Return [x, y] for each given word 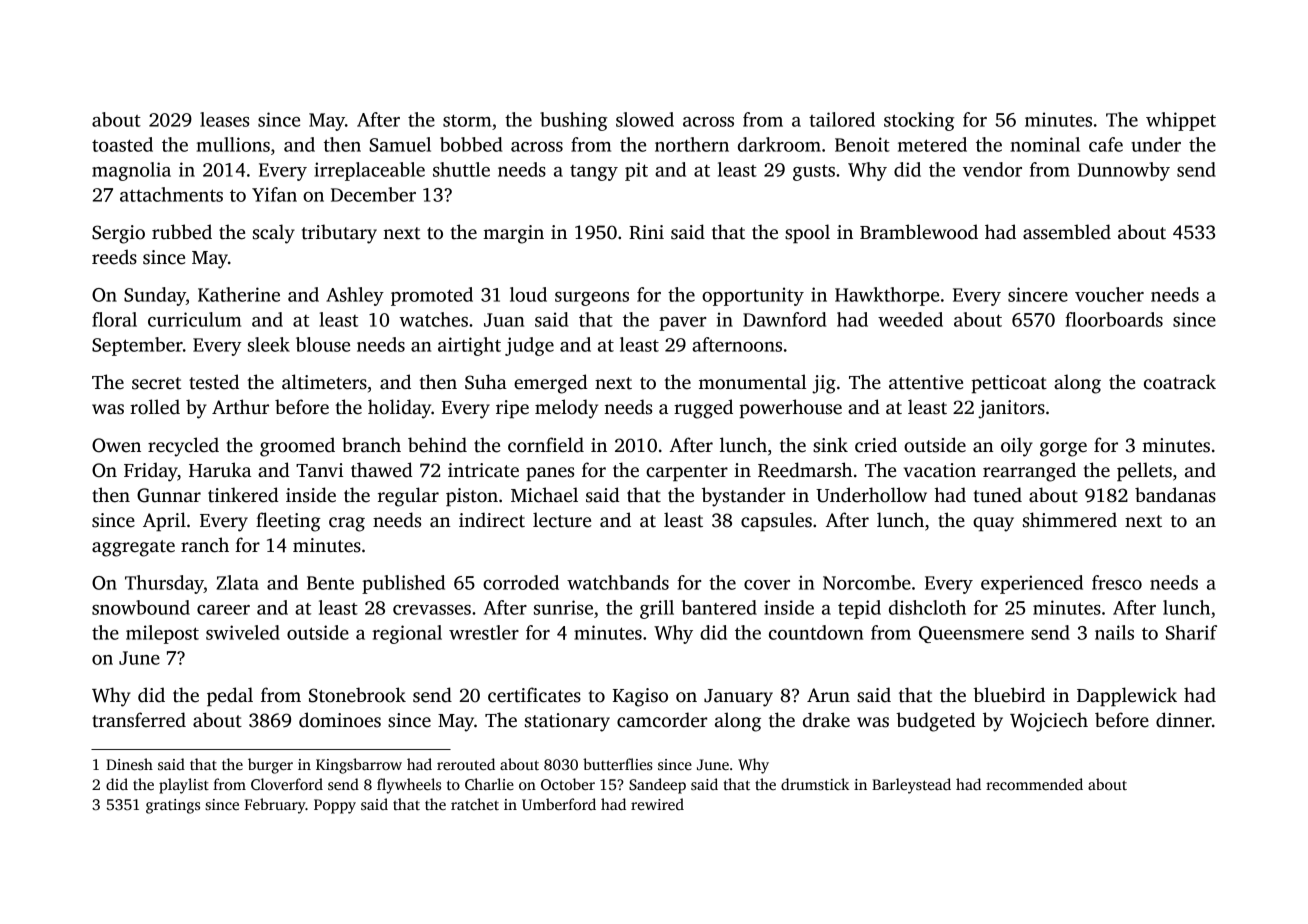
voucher [1109, 294]
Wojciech [1049, 722]
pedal [230, 697]
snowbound [141, 607]
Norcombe [867, 582]
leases [224, 119]
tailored [842, 119]
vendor [992, 169]
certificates [534, 695]
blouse [323, 344]
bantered [719, 607]
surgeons [592, 299]
